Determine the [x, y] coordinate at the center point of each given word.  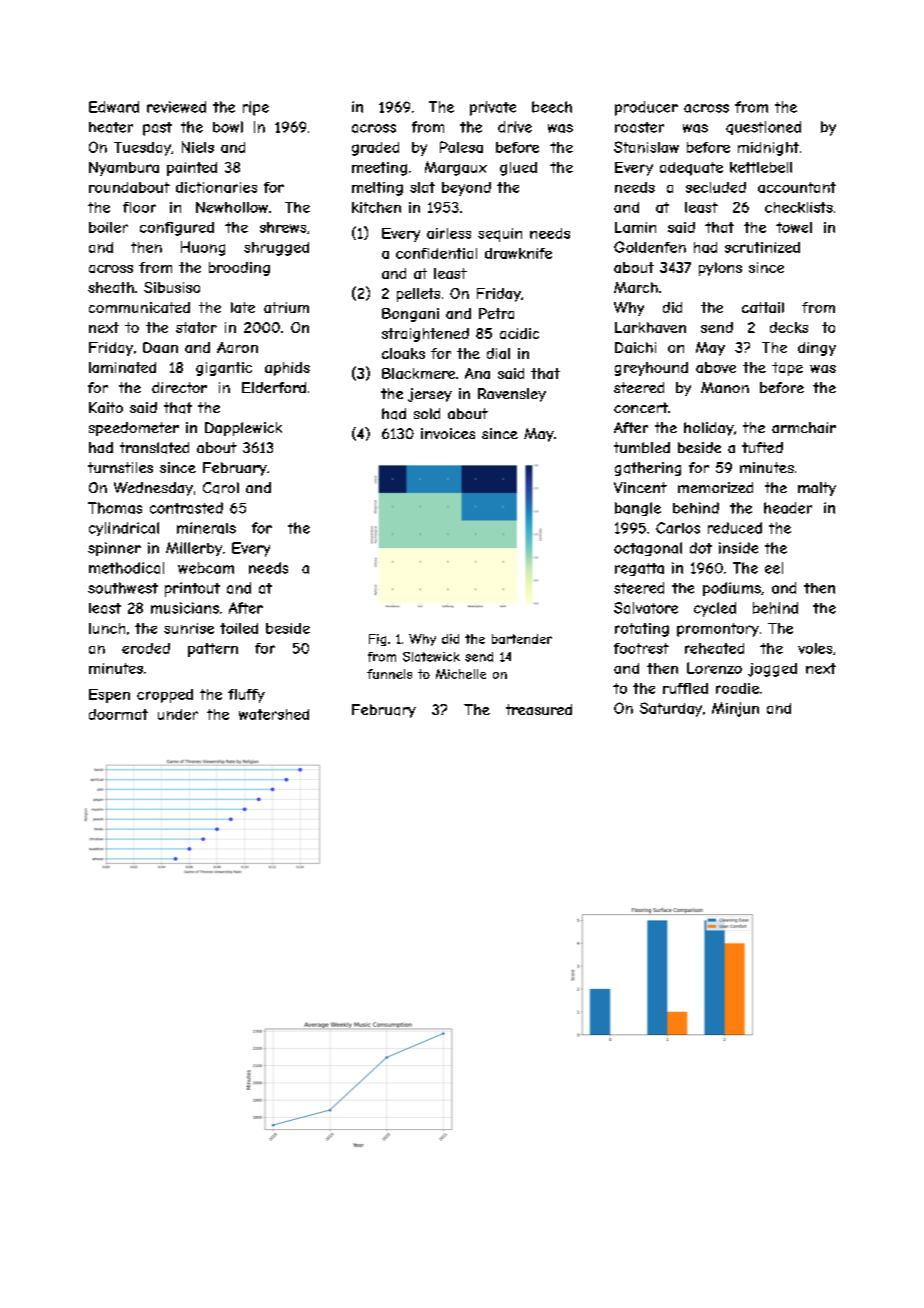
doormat [118, 714]
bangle [638, 509]
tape [787, 369]
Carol [221, 488]
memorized [715, 487]
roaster [639, 127]
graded [375, 149]
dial [498, 353]
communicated [139, 307]
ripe [256, 108]
